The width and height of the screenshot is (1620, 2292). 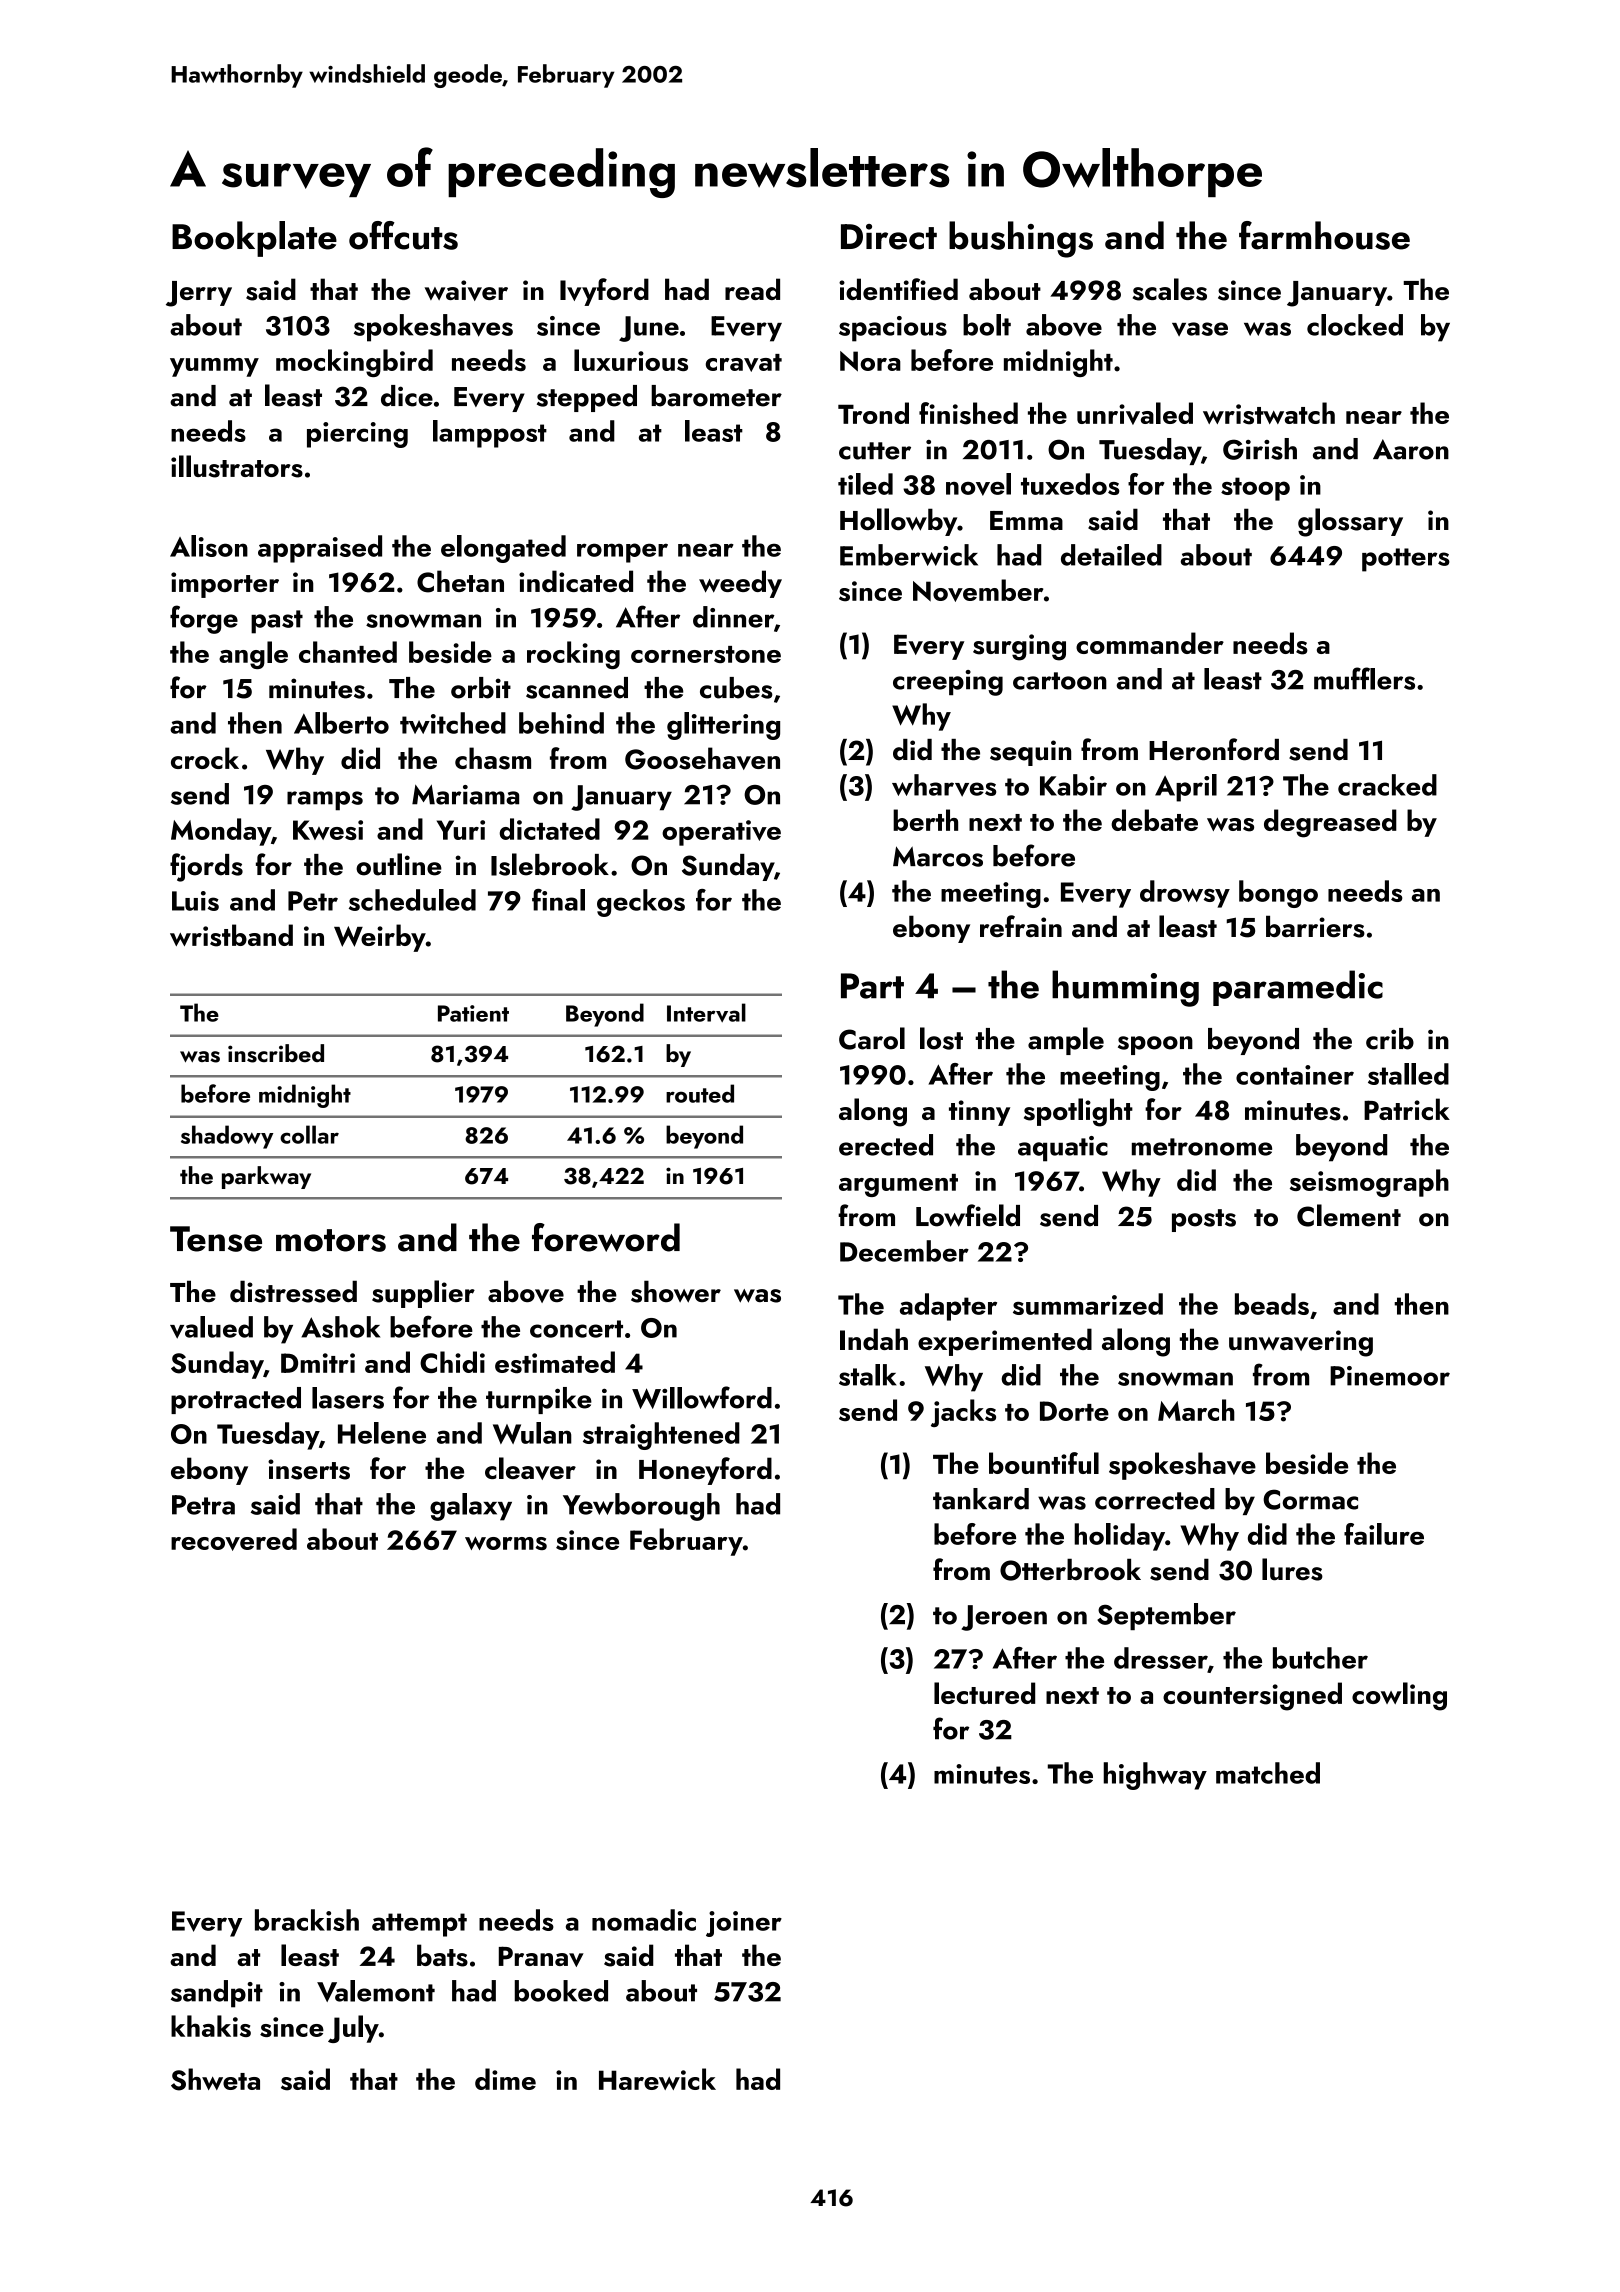 What do you see at coordinates (981, 1499) in the screenshot?
I see `tankard` at bounding box center [981, 1499].
